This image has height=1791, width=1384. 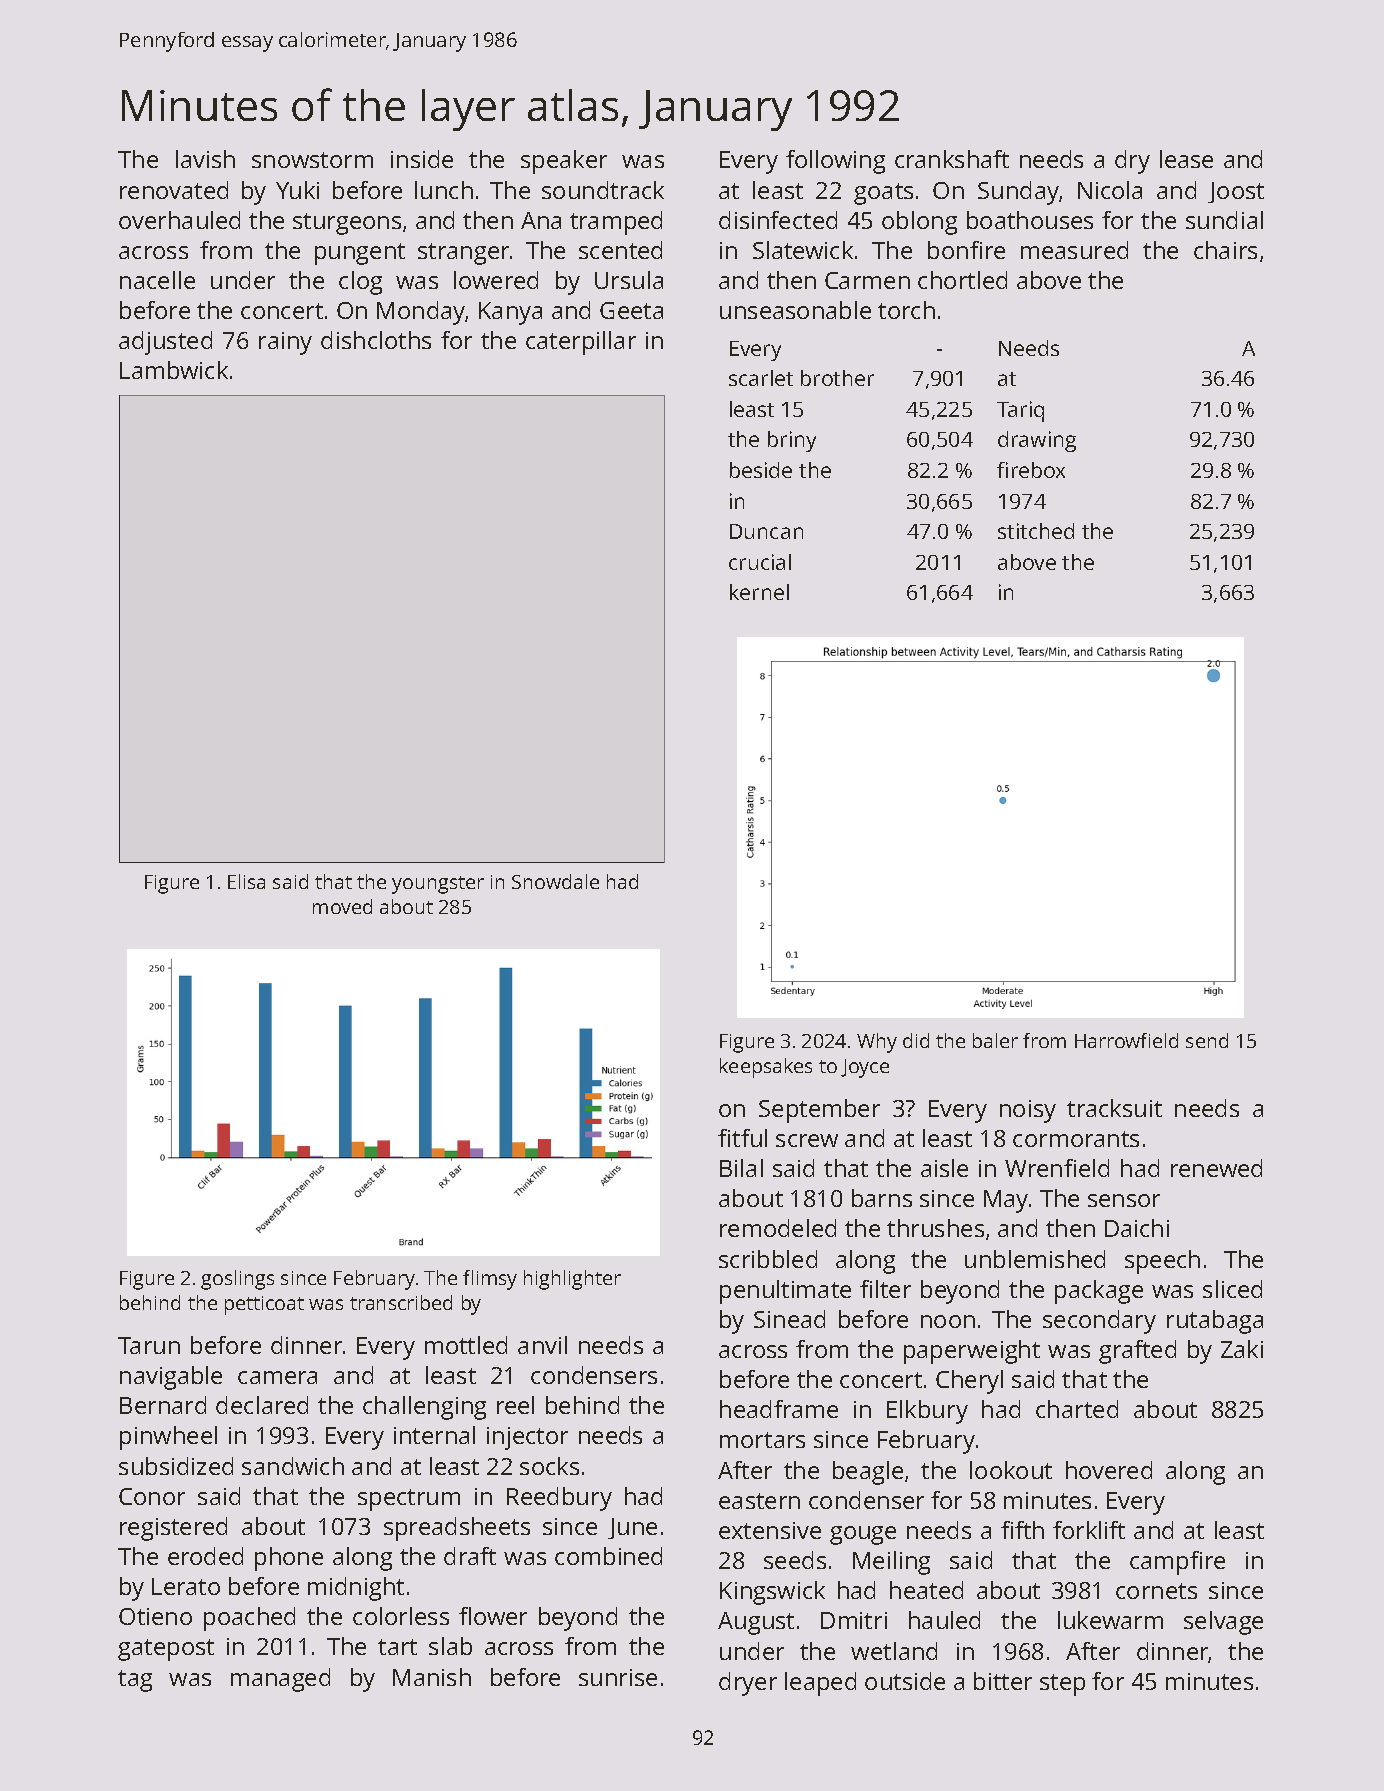 What do you see at coordinates (603, 190) in the image?
I see `soundtrack` at bounding box center [603, 190].
